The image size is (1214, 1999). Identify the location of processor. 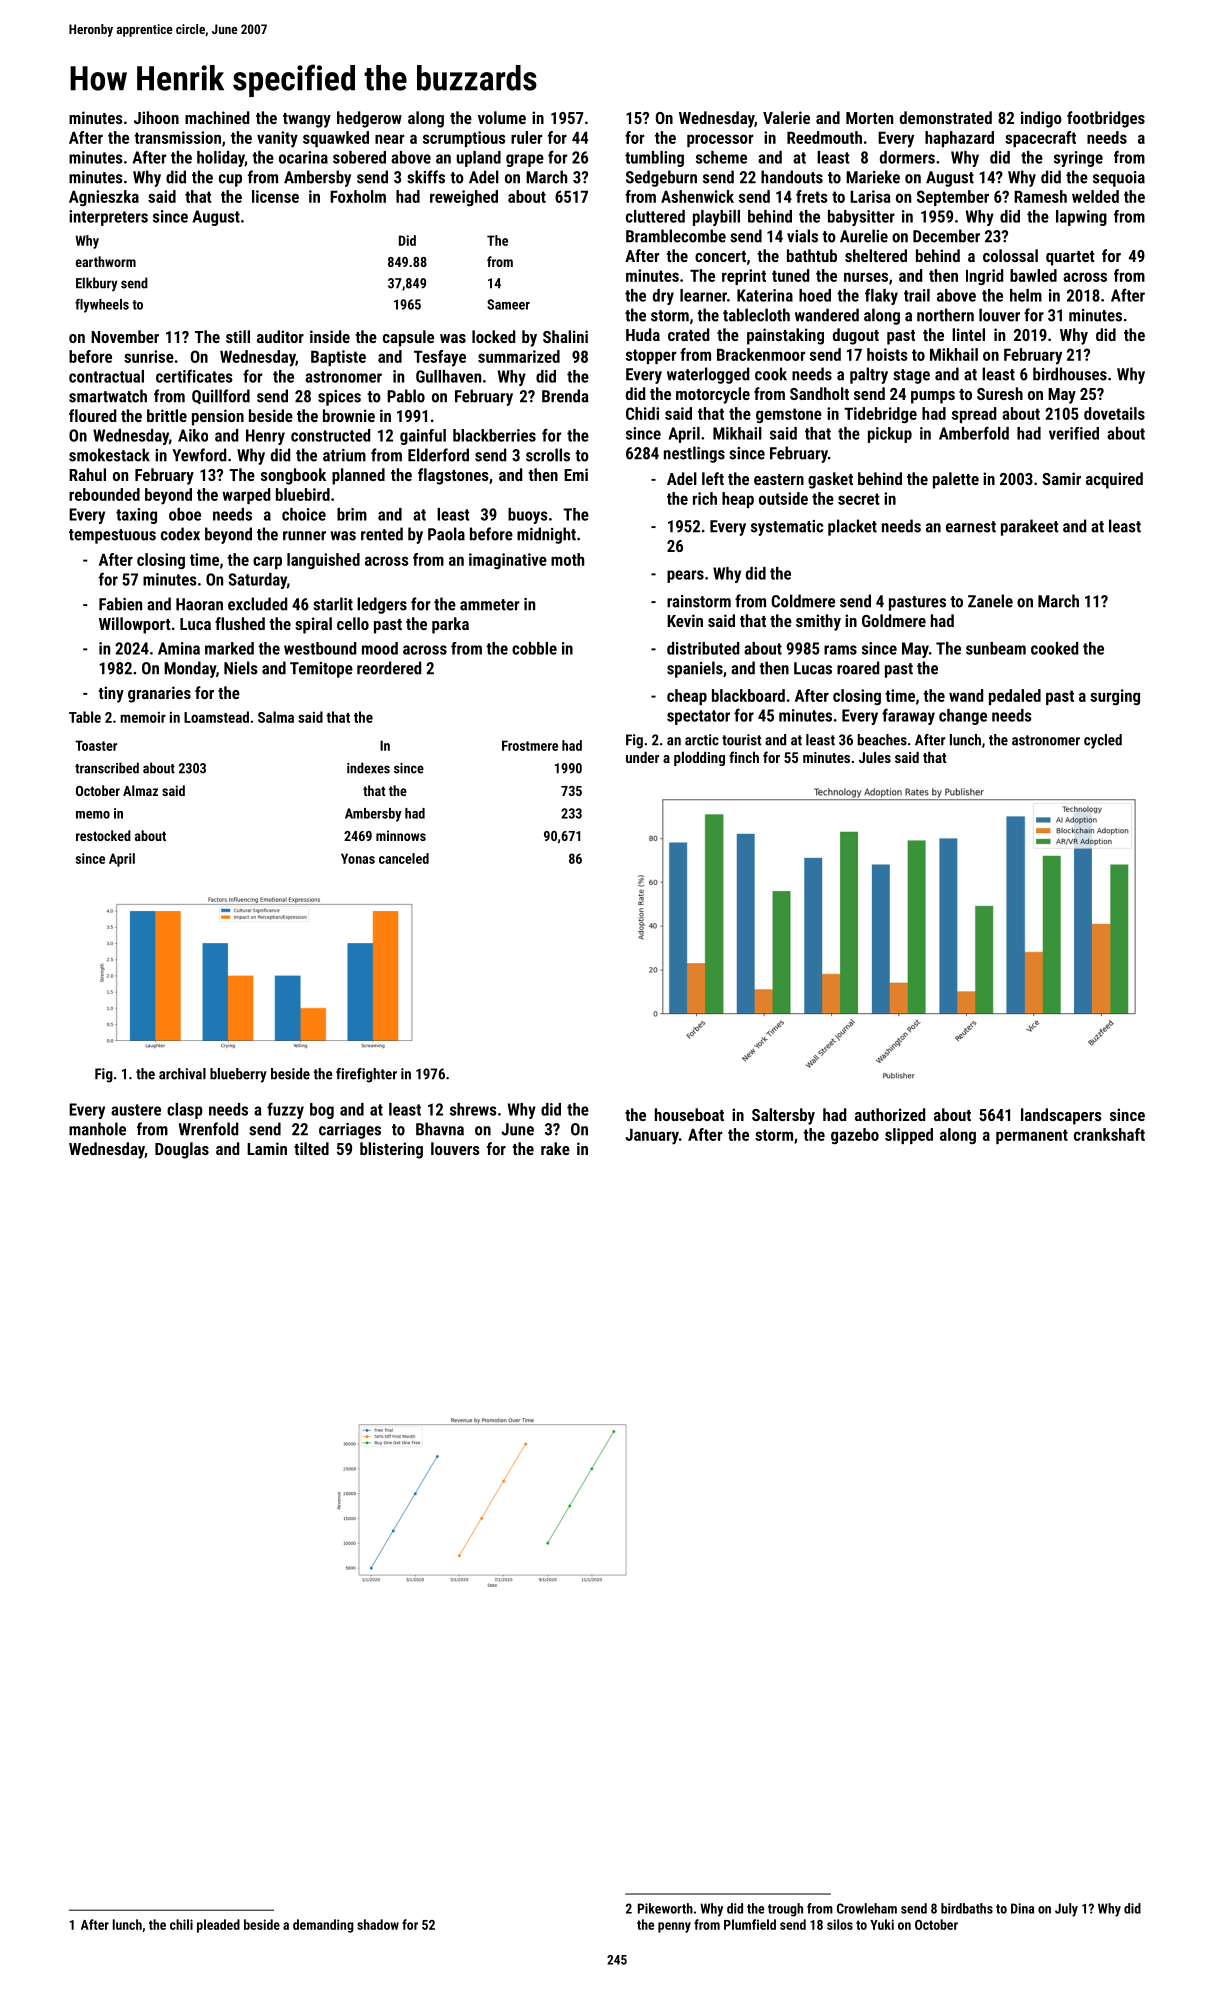
(720, 140).
